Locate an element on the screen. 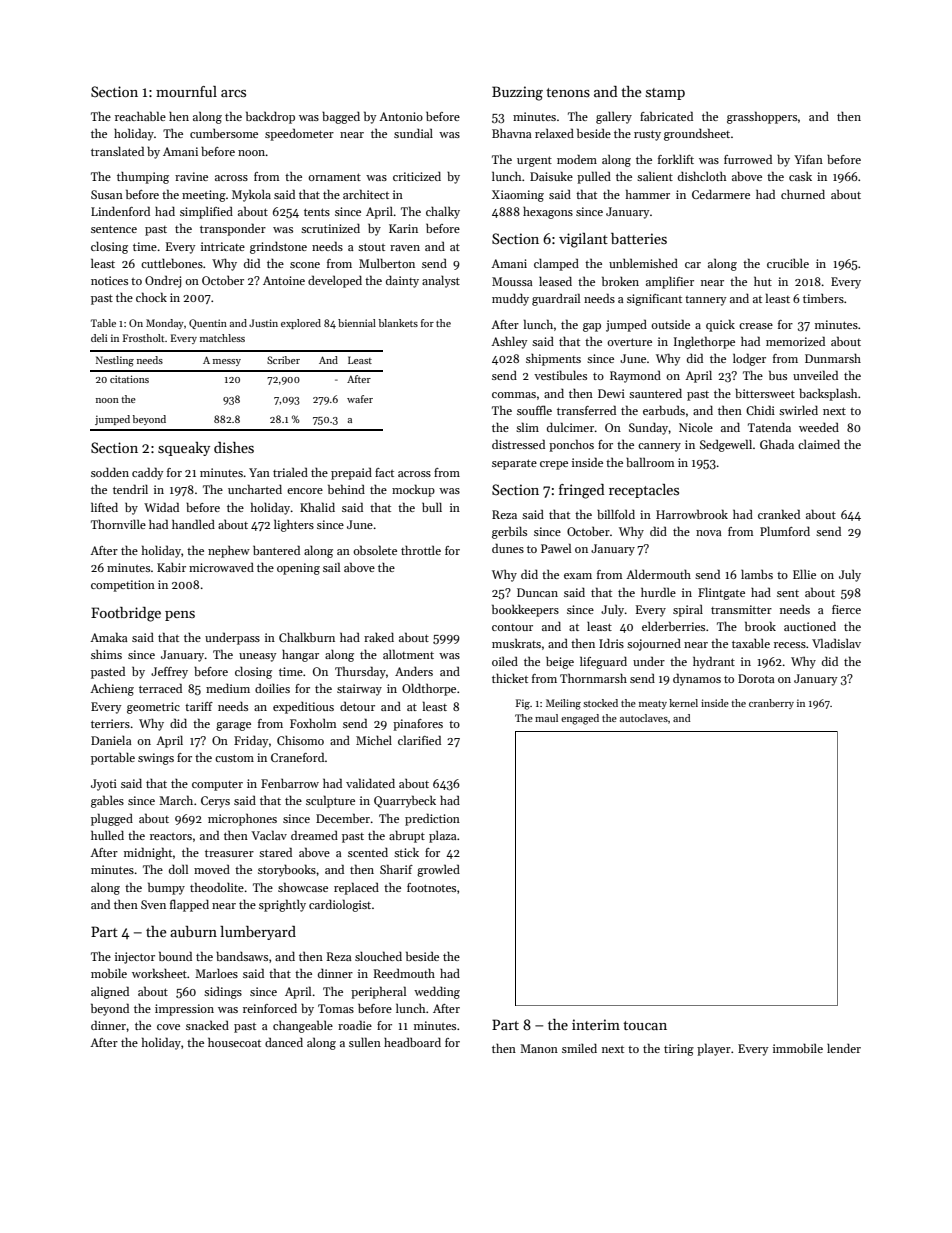 The width and height of the screenshot is (952, 1233). growled is located at coordinates (438, 870).
